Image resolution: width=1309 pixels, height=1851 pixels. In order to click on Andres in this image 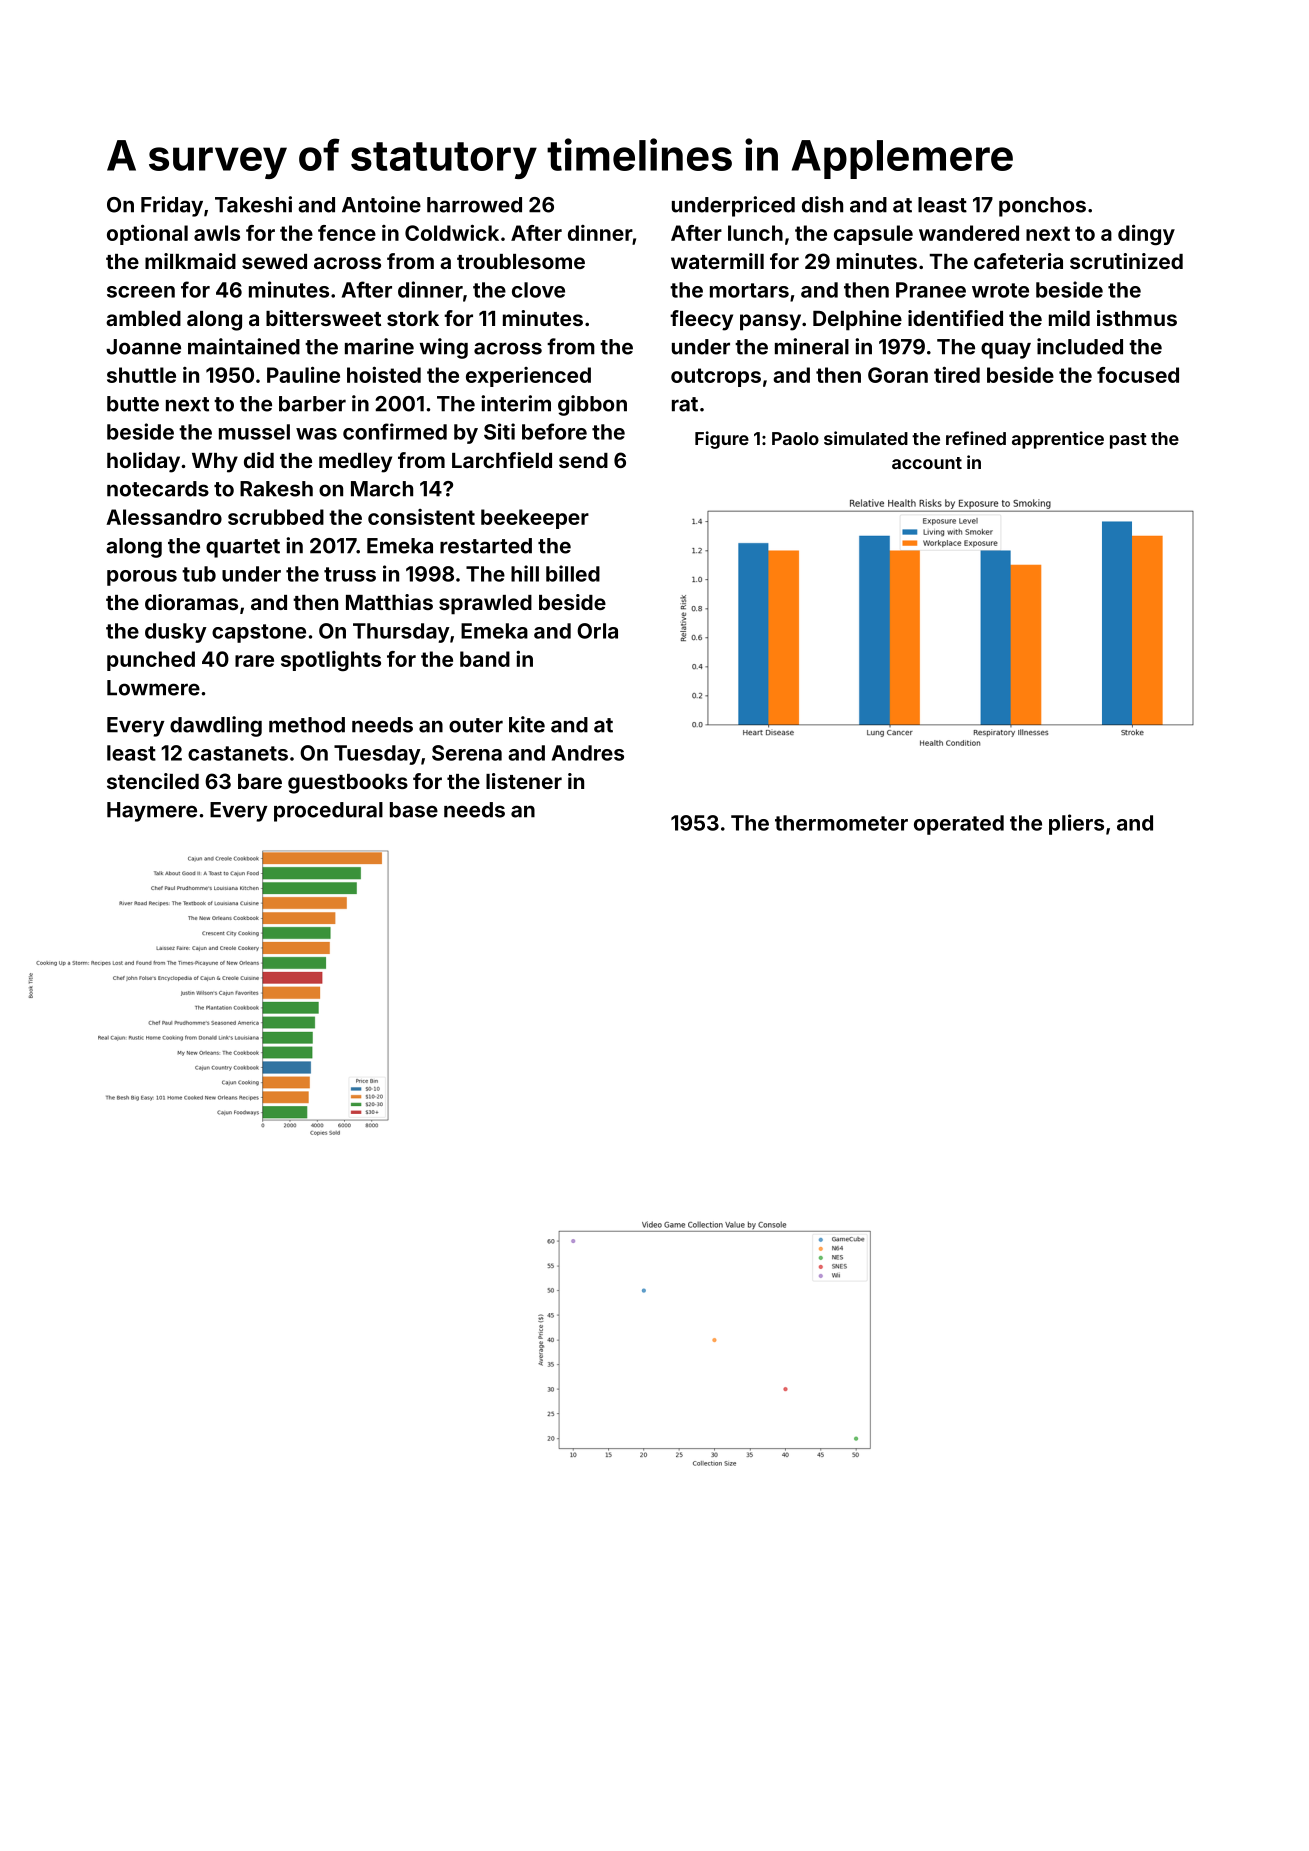, I will do `click(588, 753)`.
